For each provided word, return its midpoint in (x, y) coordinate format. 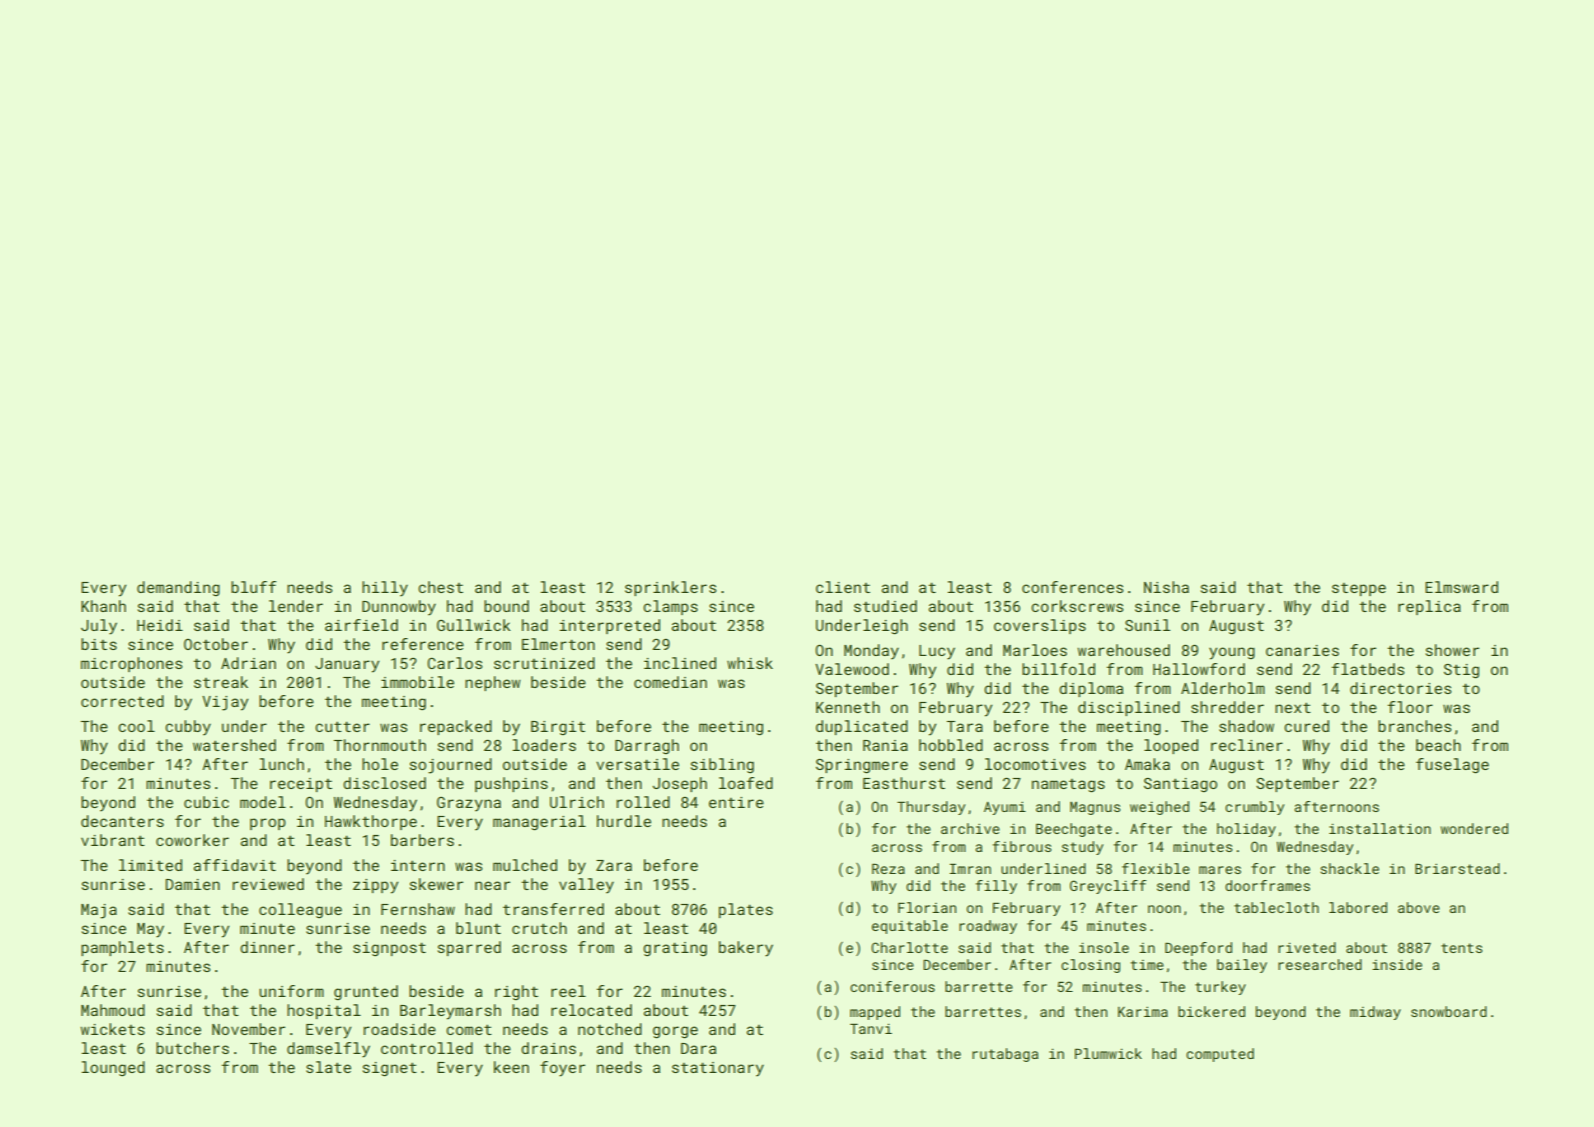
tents (1461, 948)
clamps (670, 607)
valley (586, 886)
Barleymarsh (450, 1012)
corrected (122, 701)
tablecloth (1276, 907)
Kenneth (848, 707)
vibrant (113, 840)
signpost (389, 949)
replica (1429, 607)
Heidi (160, 625)
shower (1452, 650)
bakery (746, 949)
